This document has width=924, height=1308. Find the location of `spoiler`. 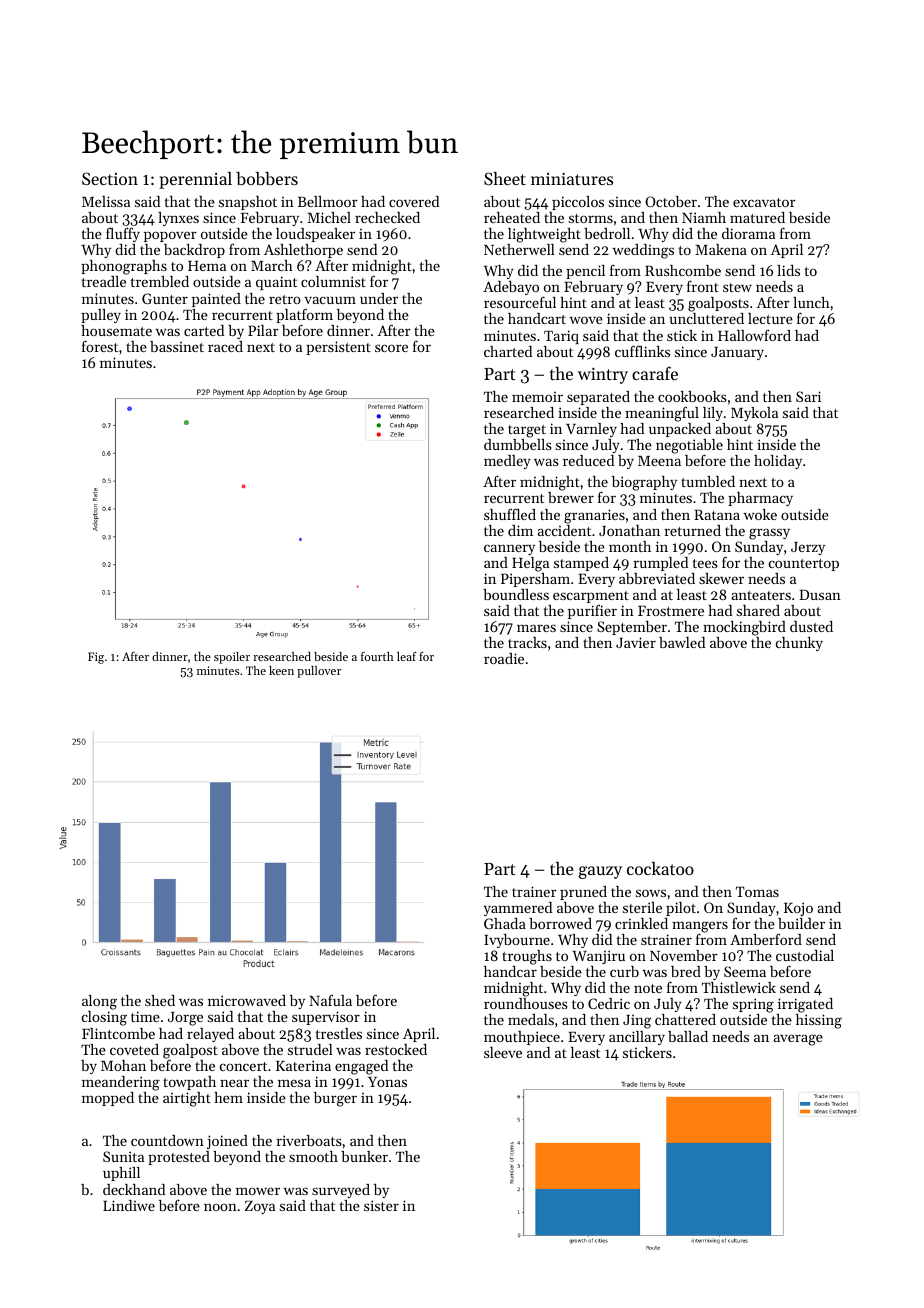

spoiler is located at coordinates (232, 658).
